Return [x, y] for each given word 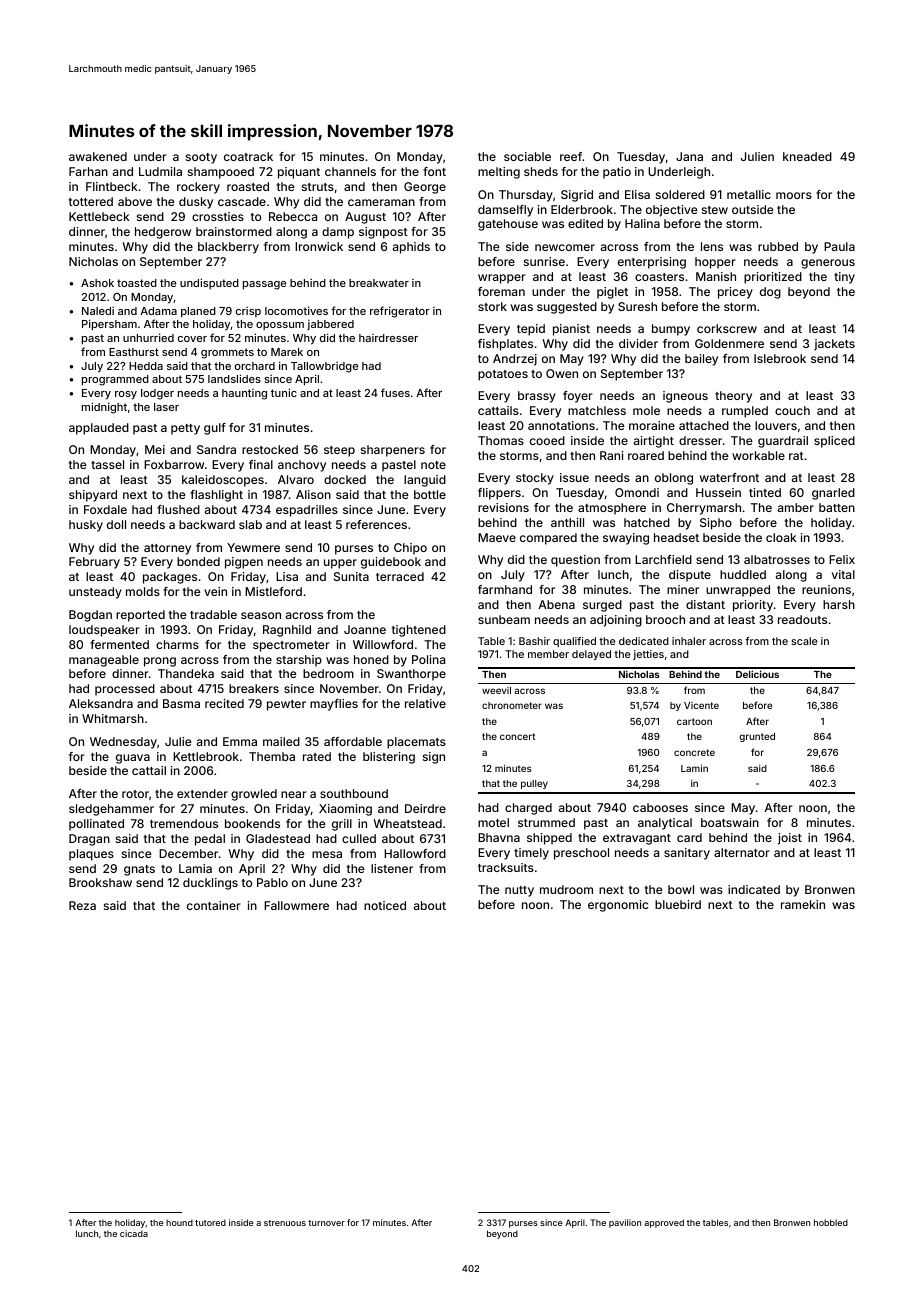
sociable [527, 156]
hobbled [831, 1222]
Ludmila [160, 171]
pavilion [625, 1223]
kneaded [807, 156]
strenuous [285, 1223]
